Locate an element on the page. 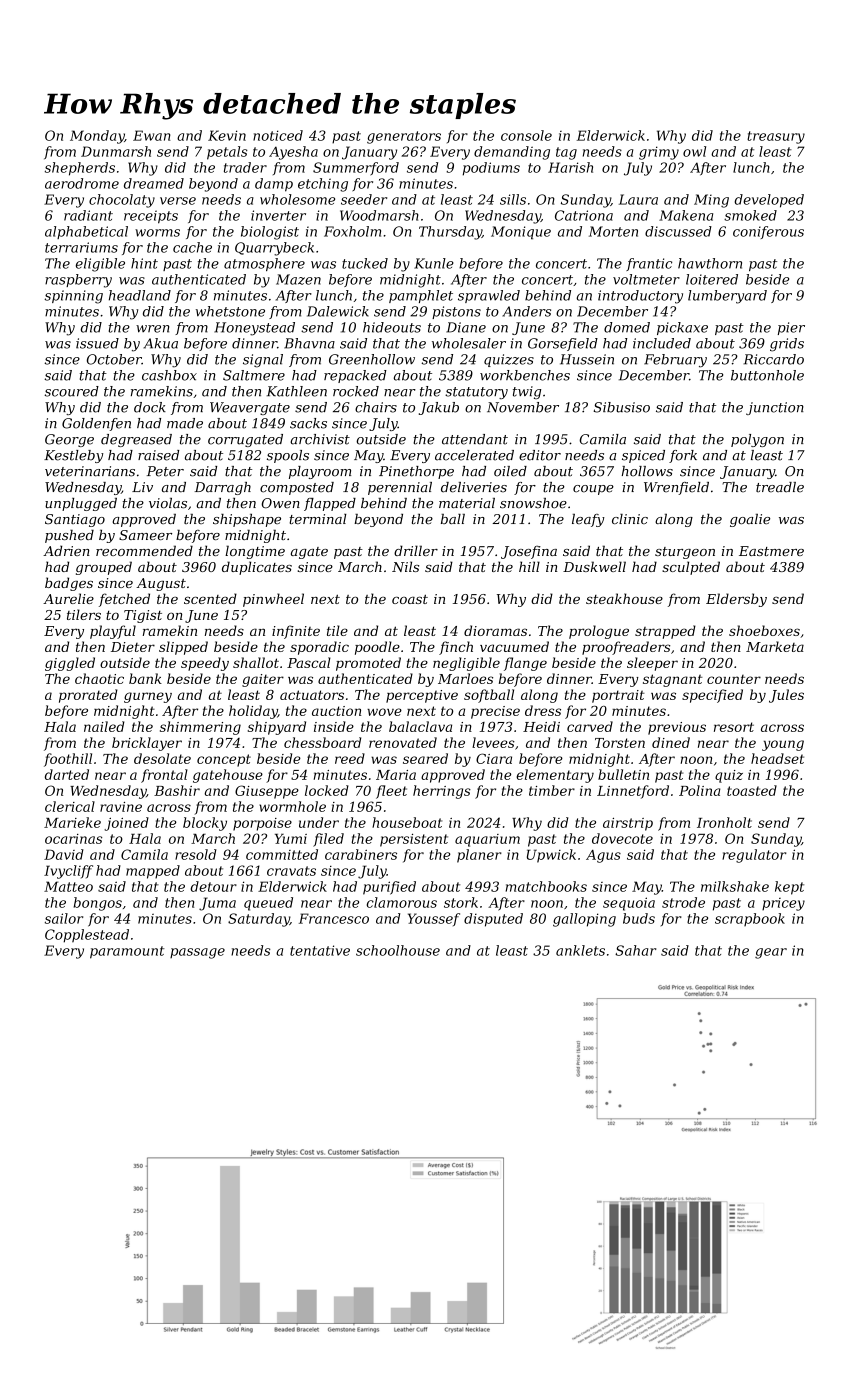  pickaxe is located at coordinates (682, 328).
